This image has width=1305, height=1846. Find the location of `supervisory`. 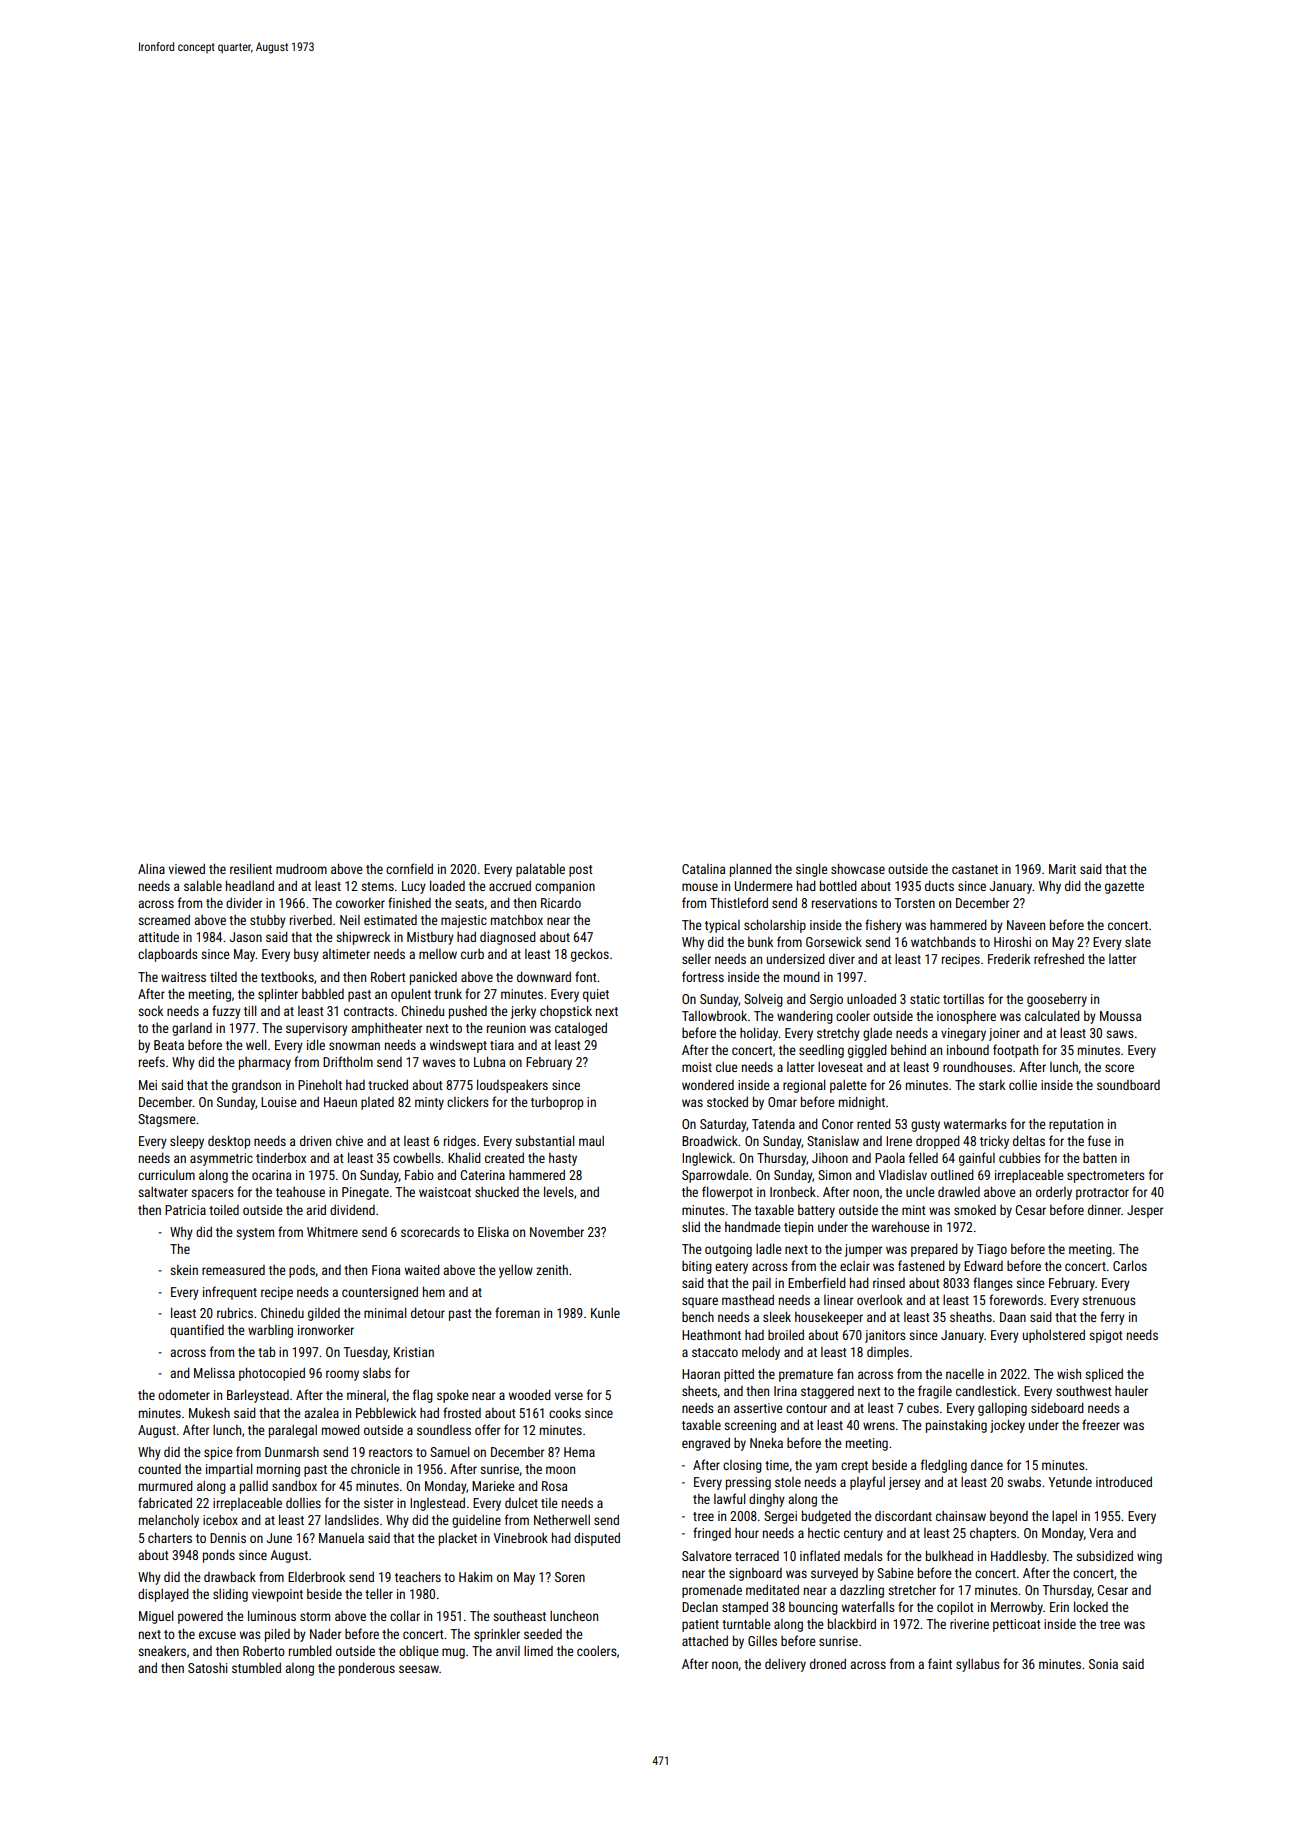

supervisory is located at coordinates (317, 1029).
